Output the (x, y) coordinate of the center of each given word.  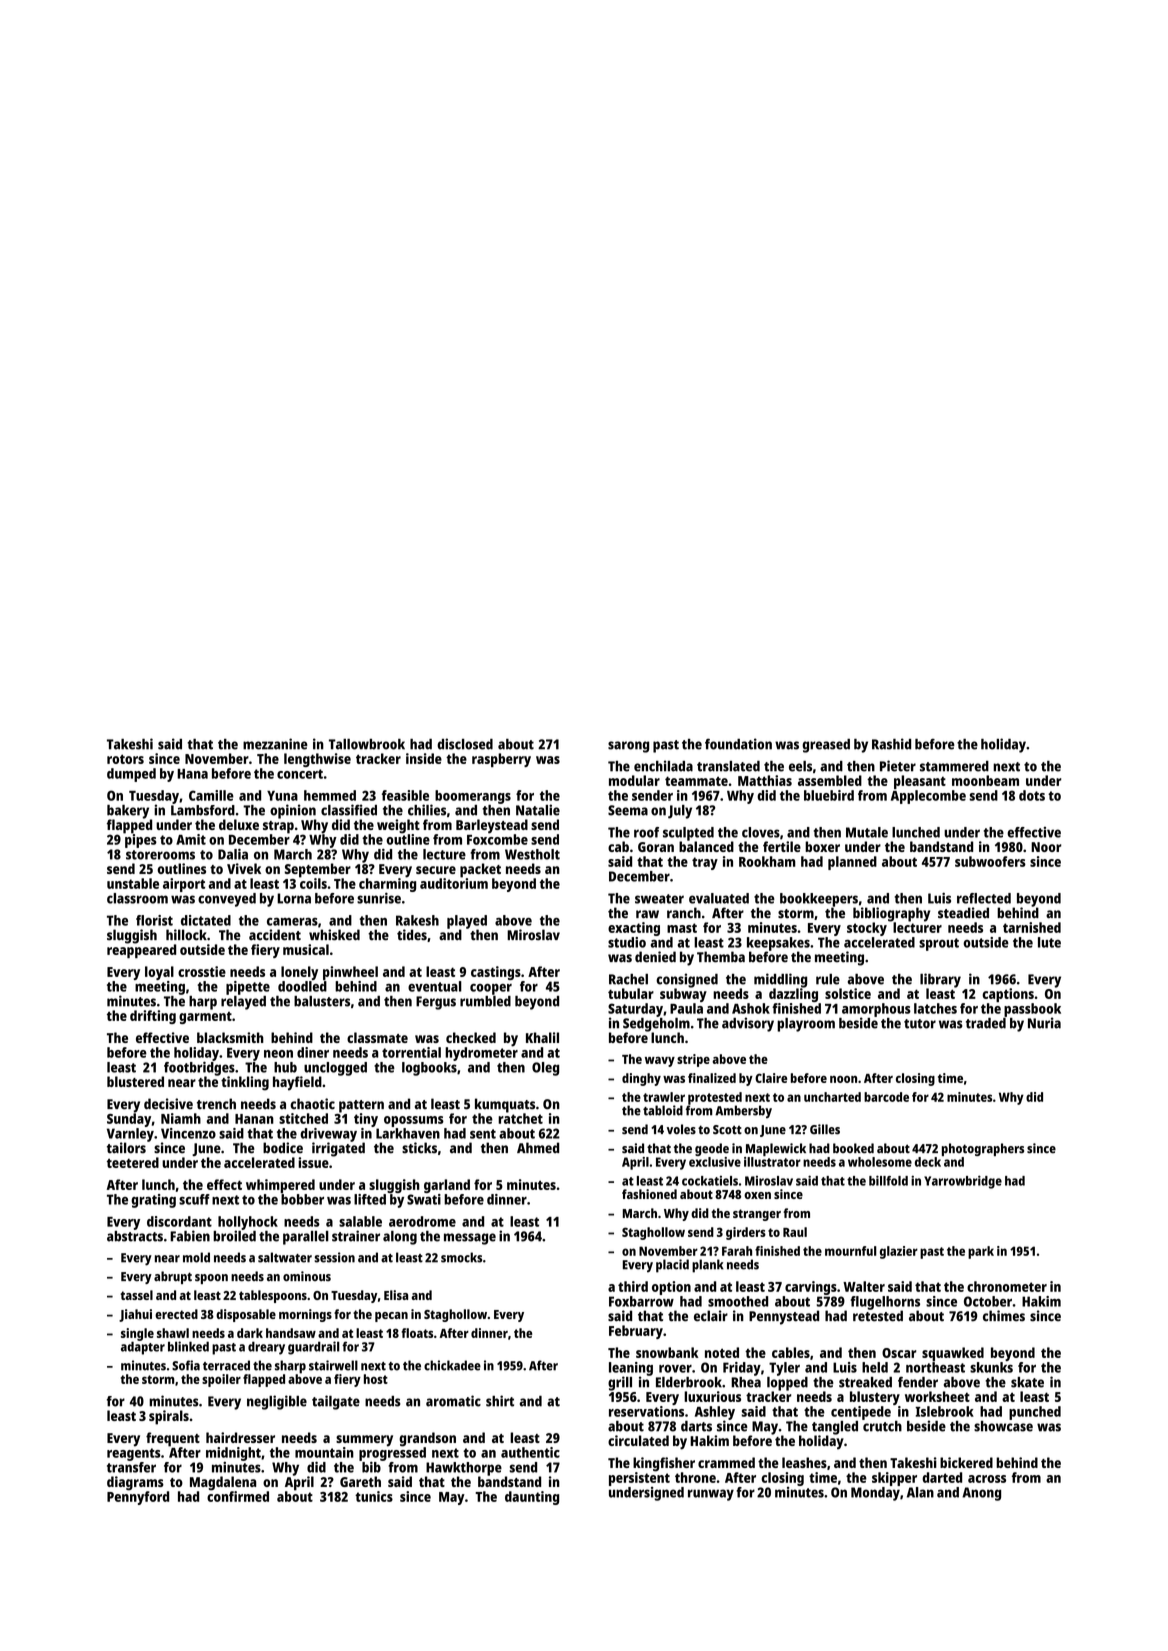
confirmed (238, 1496)
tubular (631, 993)
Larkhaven (408, 1133)
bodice (283, 1148)
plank (708, 1266)
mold (196, 1257)
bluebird (829, 795)
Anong (981, 1494)
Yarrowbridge (963, 1182)
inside (424, 758)
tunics (374, 1496)
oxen (757, 1195)
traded (986, 1023)
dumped (131, 775)
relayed (243, 1003)
